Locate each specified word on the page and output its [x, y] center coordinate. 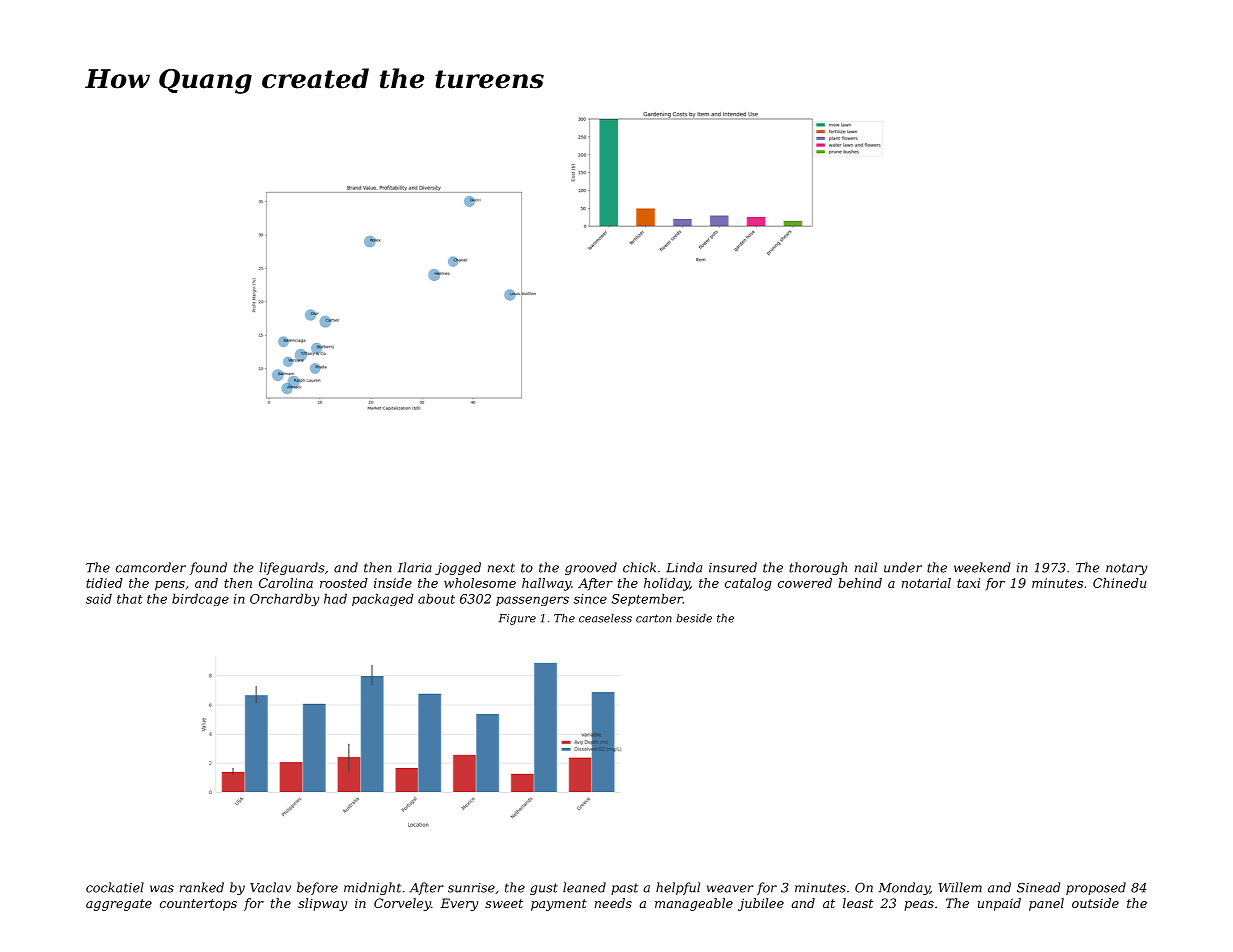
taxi [968, 583]
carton [654, 618]
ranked [202, 887]
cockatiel [115, 887]
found [208, 568]
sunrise [471, 888]
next [501, 568]
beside [694, 618]
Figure [517, 619]
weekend [982, 567]
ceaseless [605, 618]
